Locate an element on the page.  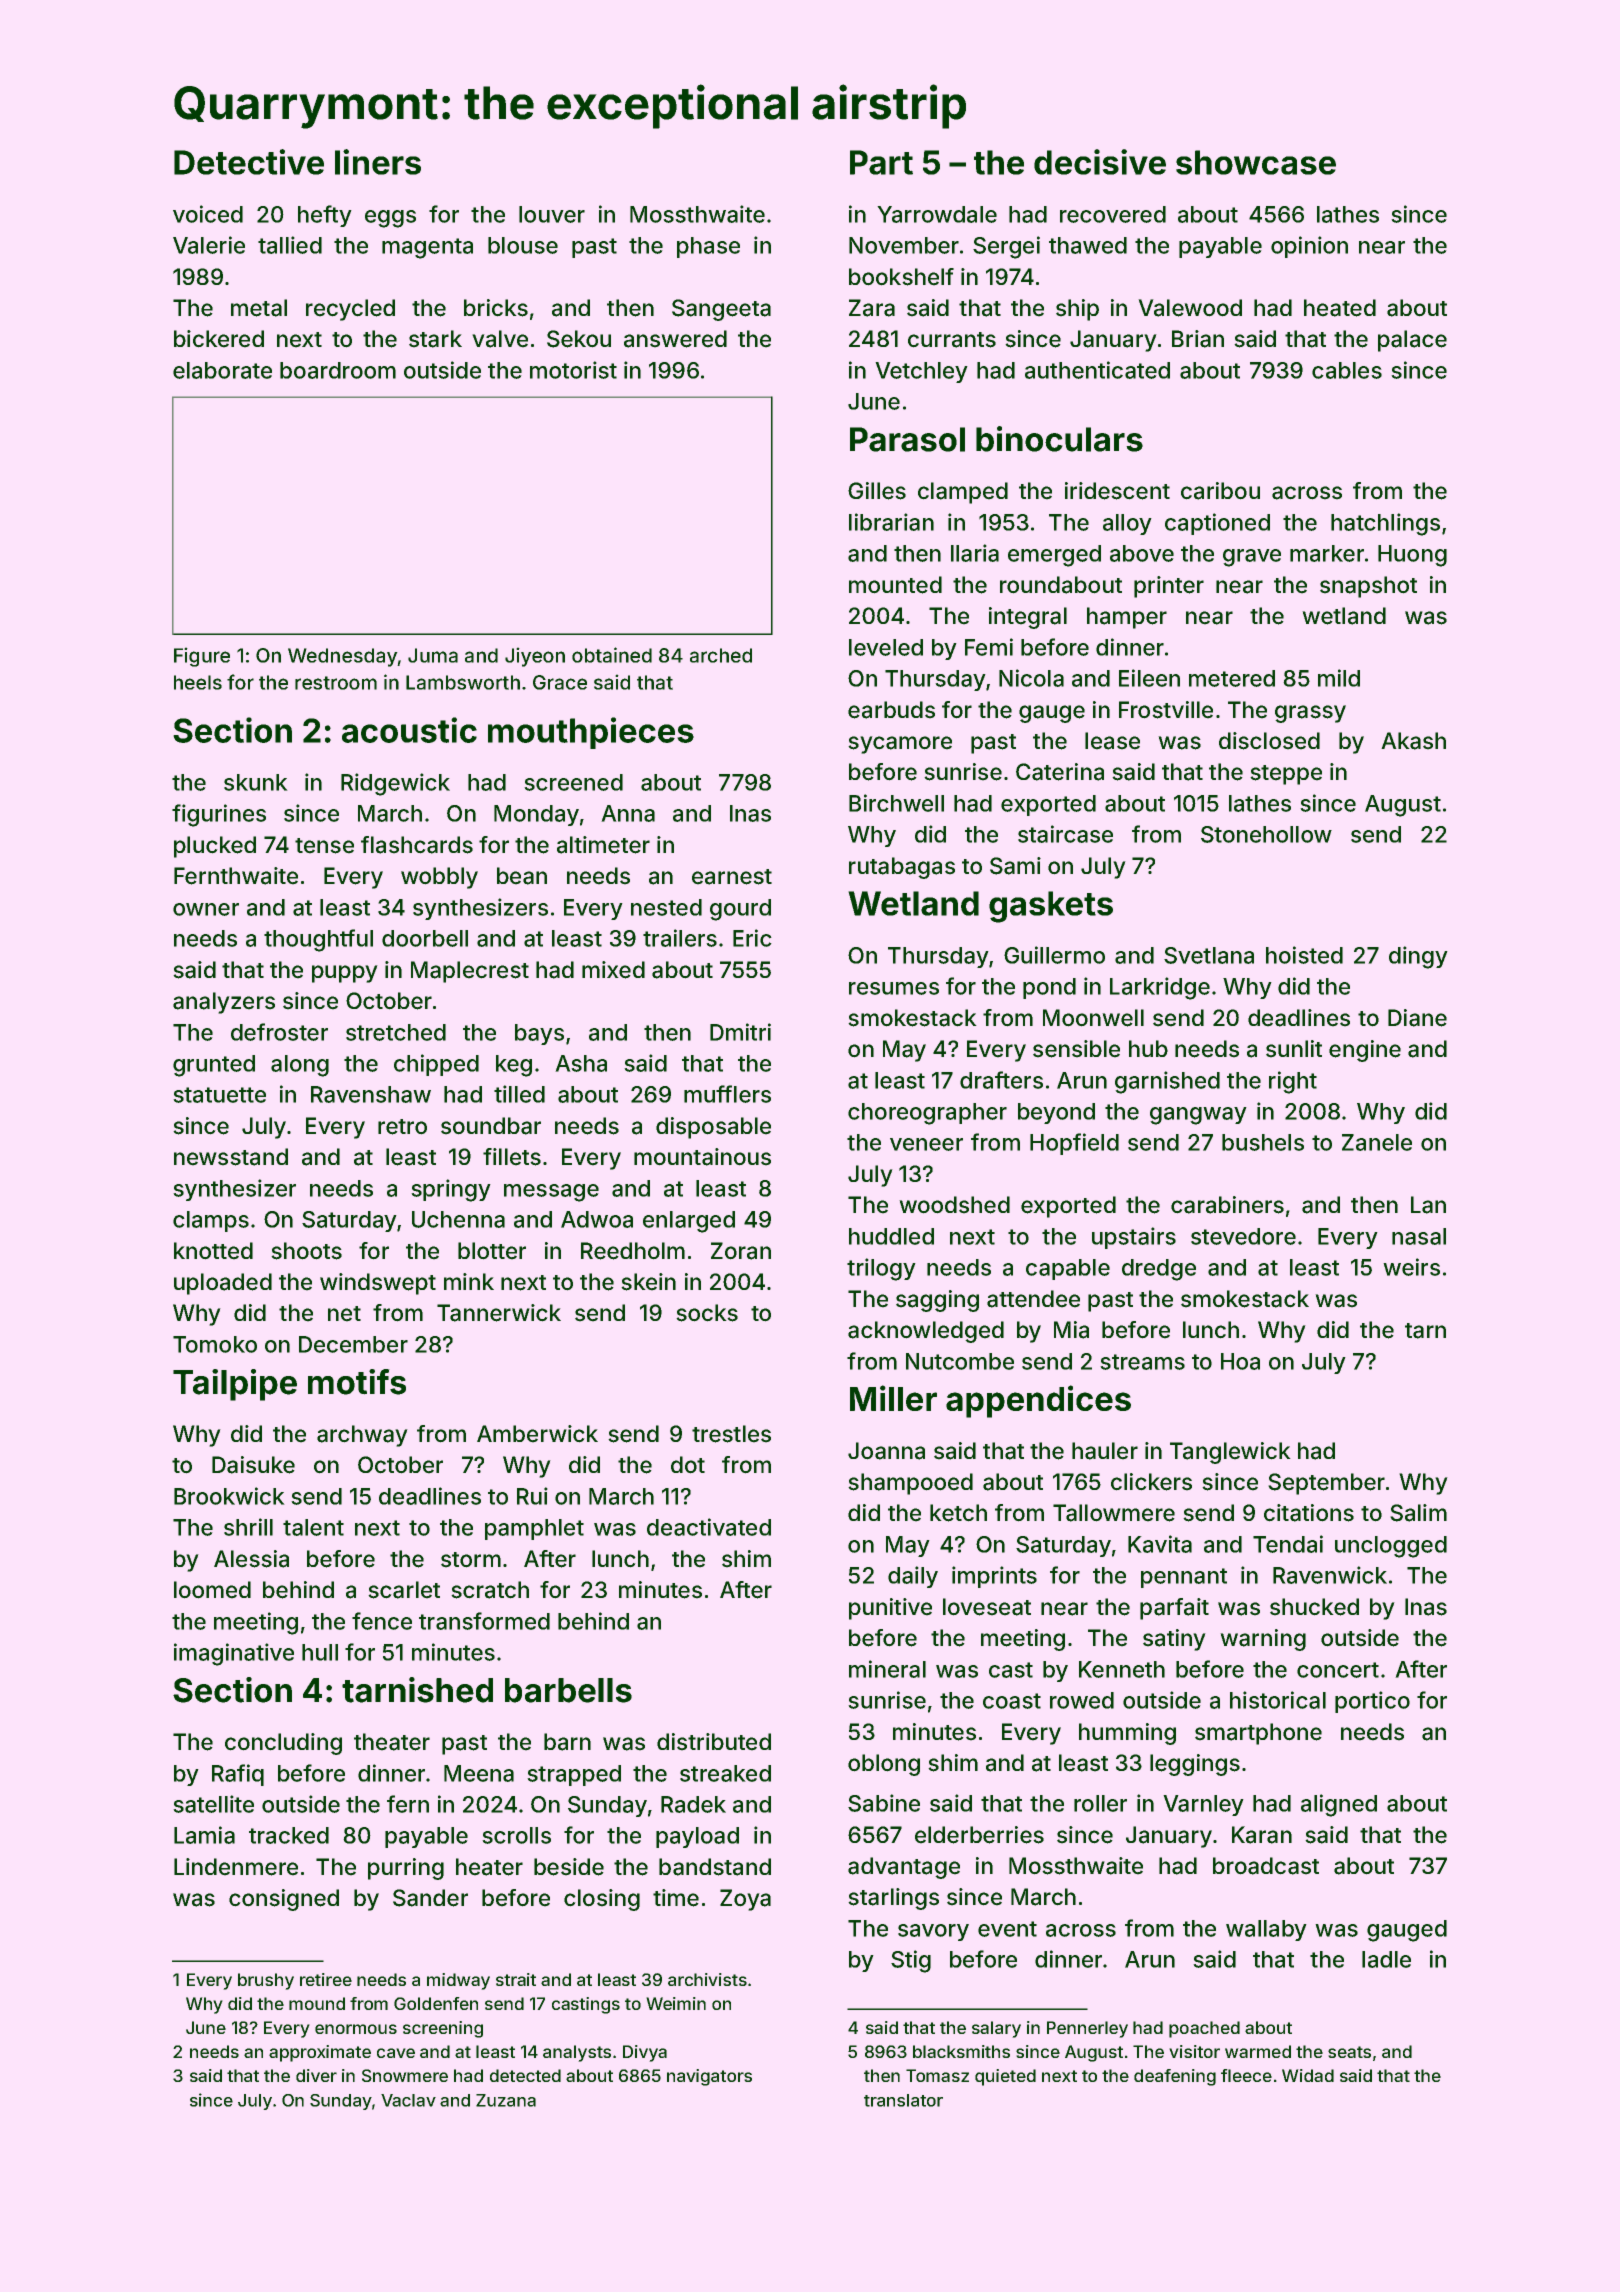
Akash is located at coordinates (1413, 741).
